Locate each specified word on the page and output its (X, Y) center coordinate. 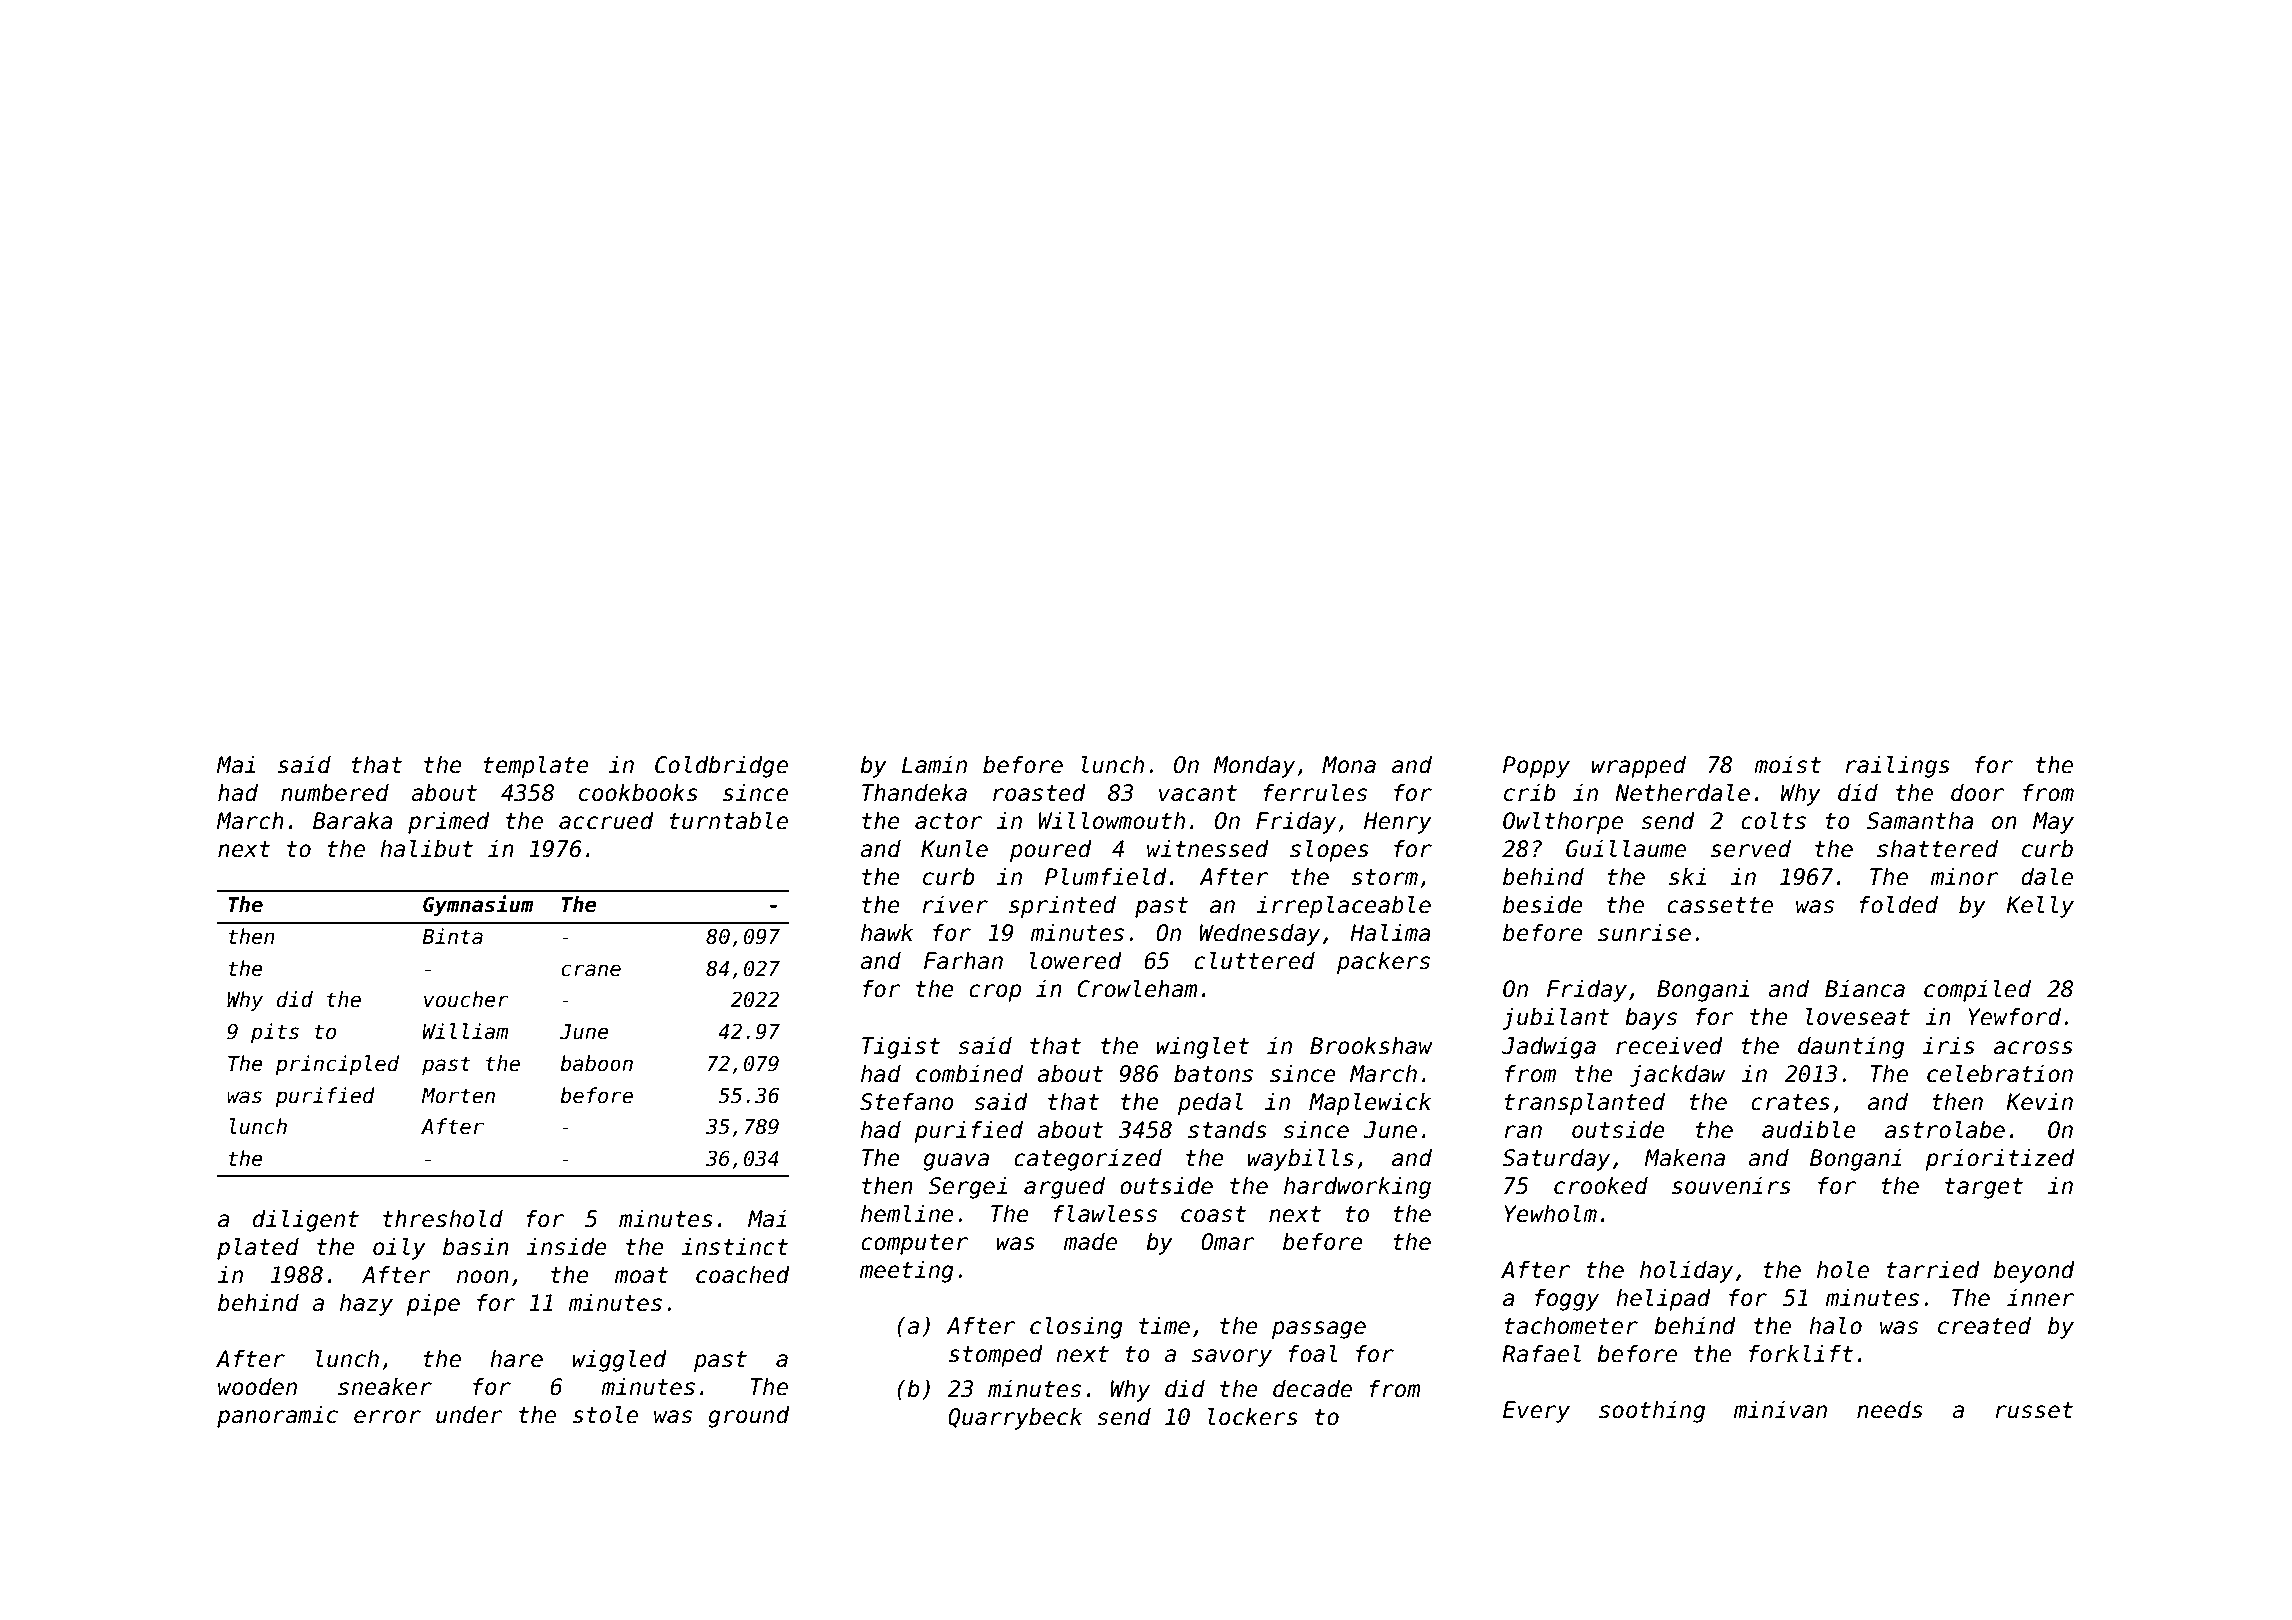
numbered (335, 793)
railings (1897, 767)
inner (2040, 1298)
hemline (907, 1214)
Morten (458, 1096)
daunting (1851, 1048)
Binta (452, 936)
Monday (1254, 767)
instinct (734, 1247)
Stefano (907, 1102)
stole (605, 1415)
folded (1898, 905)
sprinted (1062, 907)
